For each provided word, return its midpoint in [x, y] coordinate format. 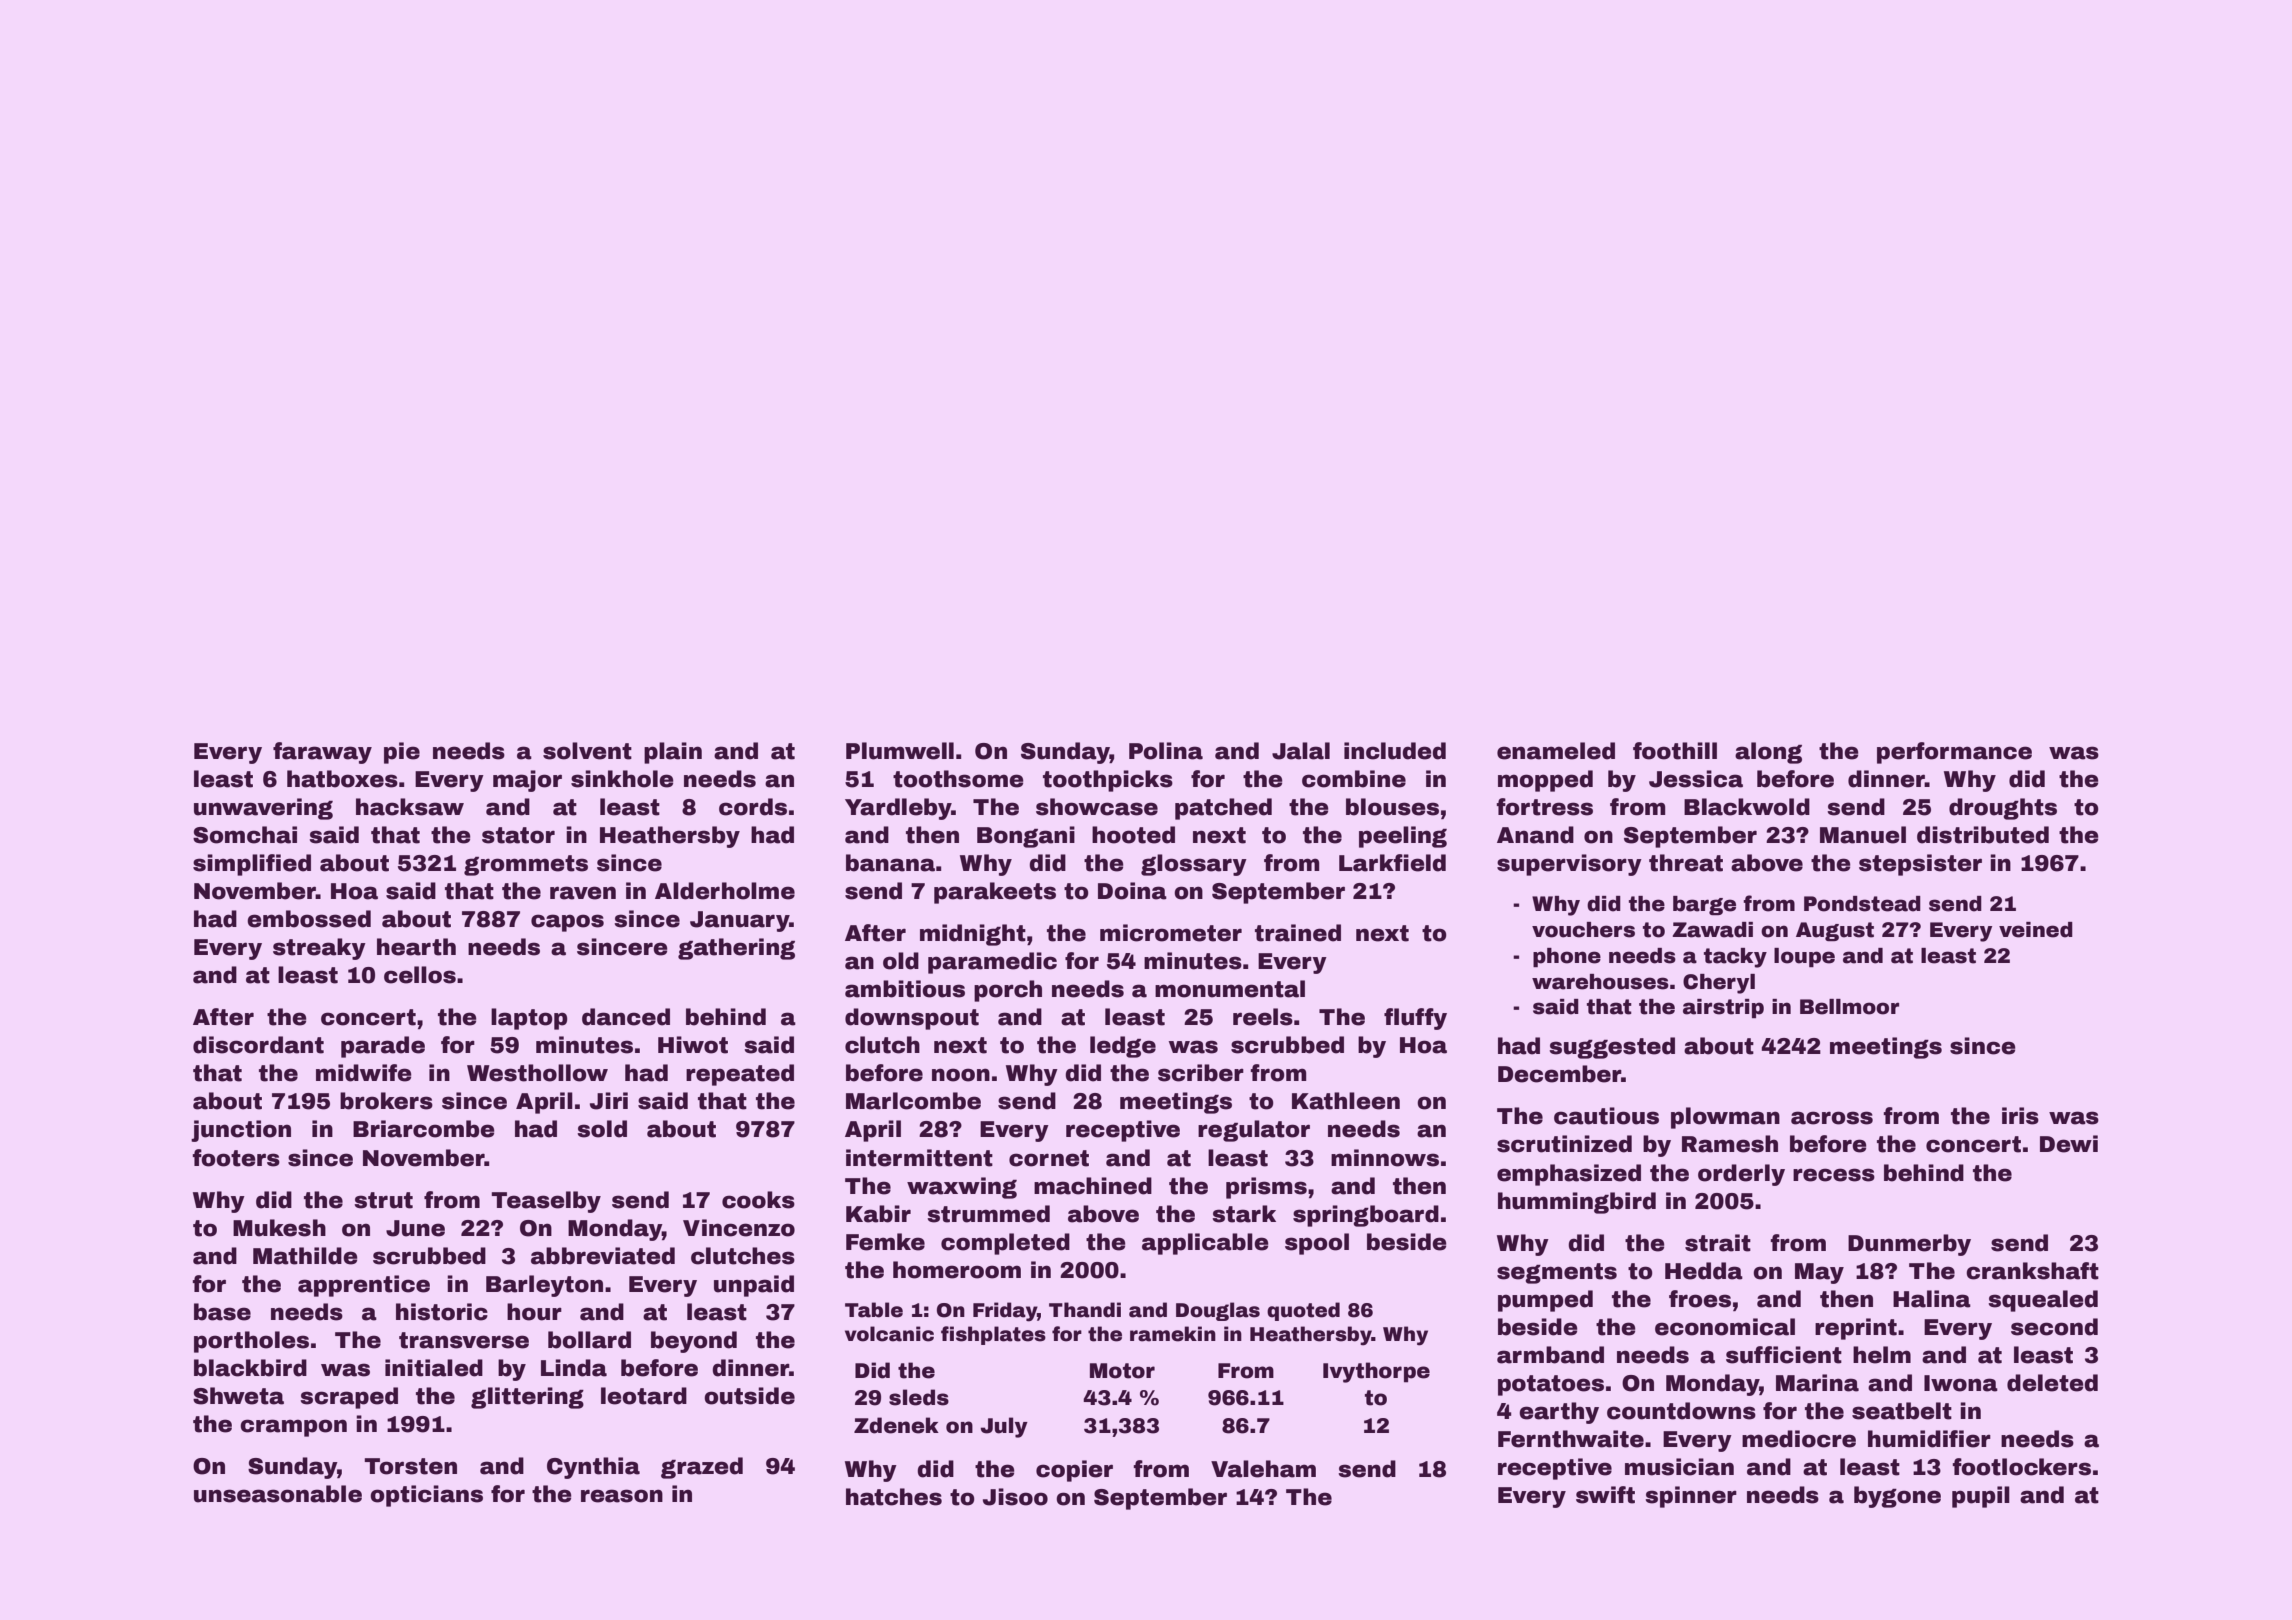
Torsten [410, 1466]
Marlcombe [913, 1101]
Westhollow [537, 1073]
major [527, 781]
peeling [1403, 837]
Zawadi [1712, 930]
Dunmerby [1909, 1245]
